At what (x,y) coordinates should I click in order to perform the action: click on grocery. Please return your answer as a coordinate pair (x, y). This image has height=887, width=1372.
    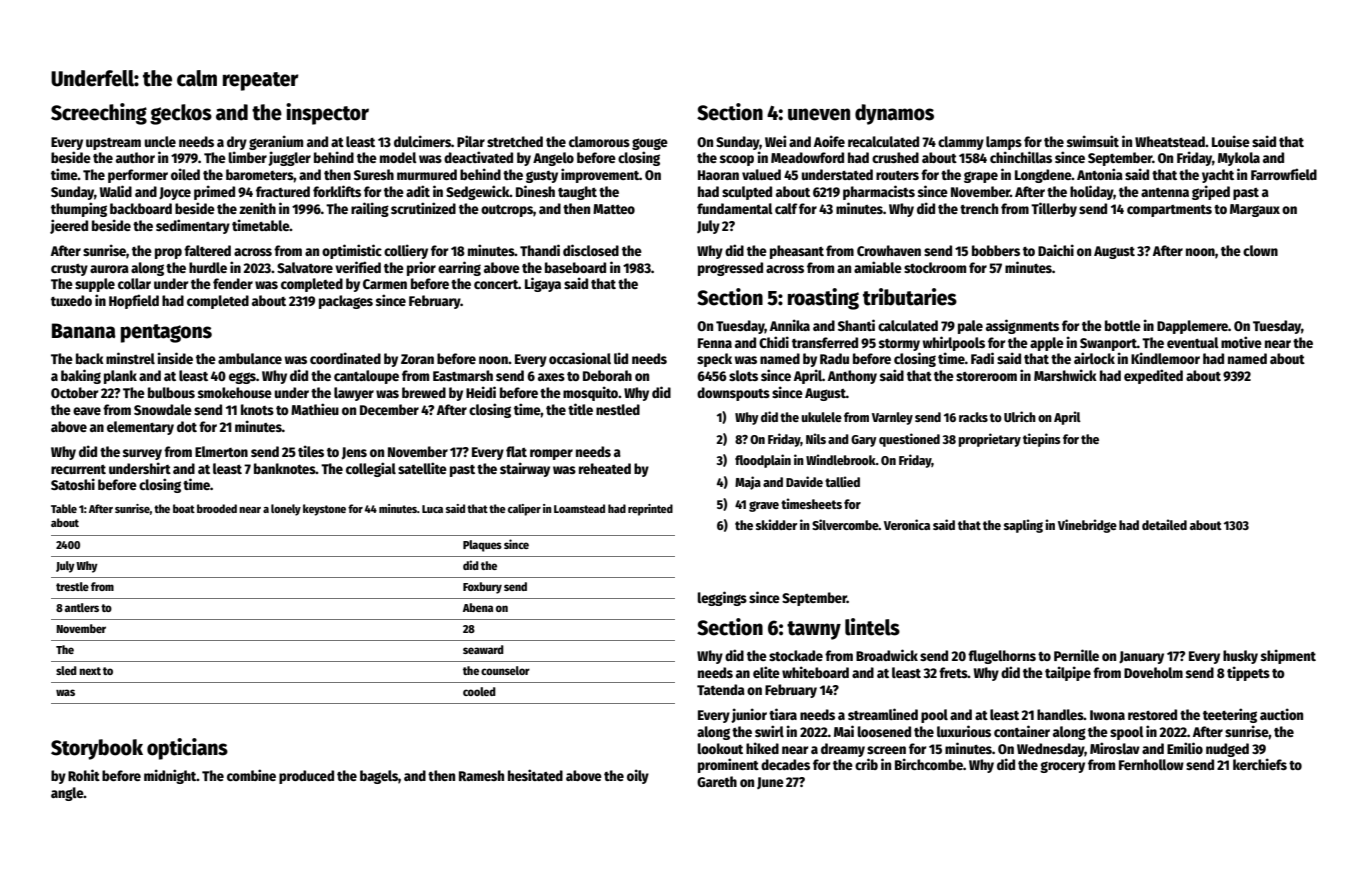
    Looking at the image, I should click on (1062, 767).
